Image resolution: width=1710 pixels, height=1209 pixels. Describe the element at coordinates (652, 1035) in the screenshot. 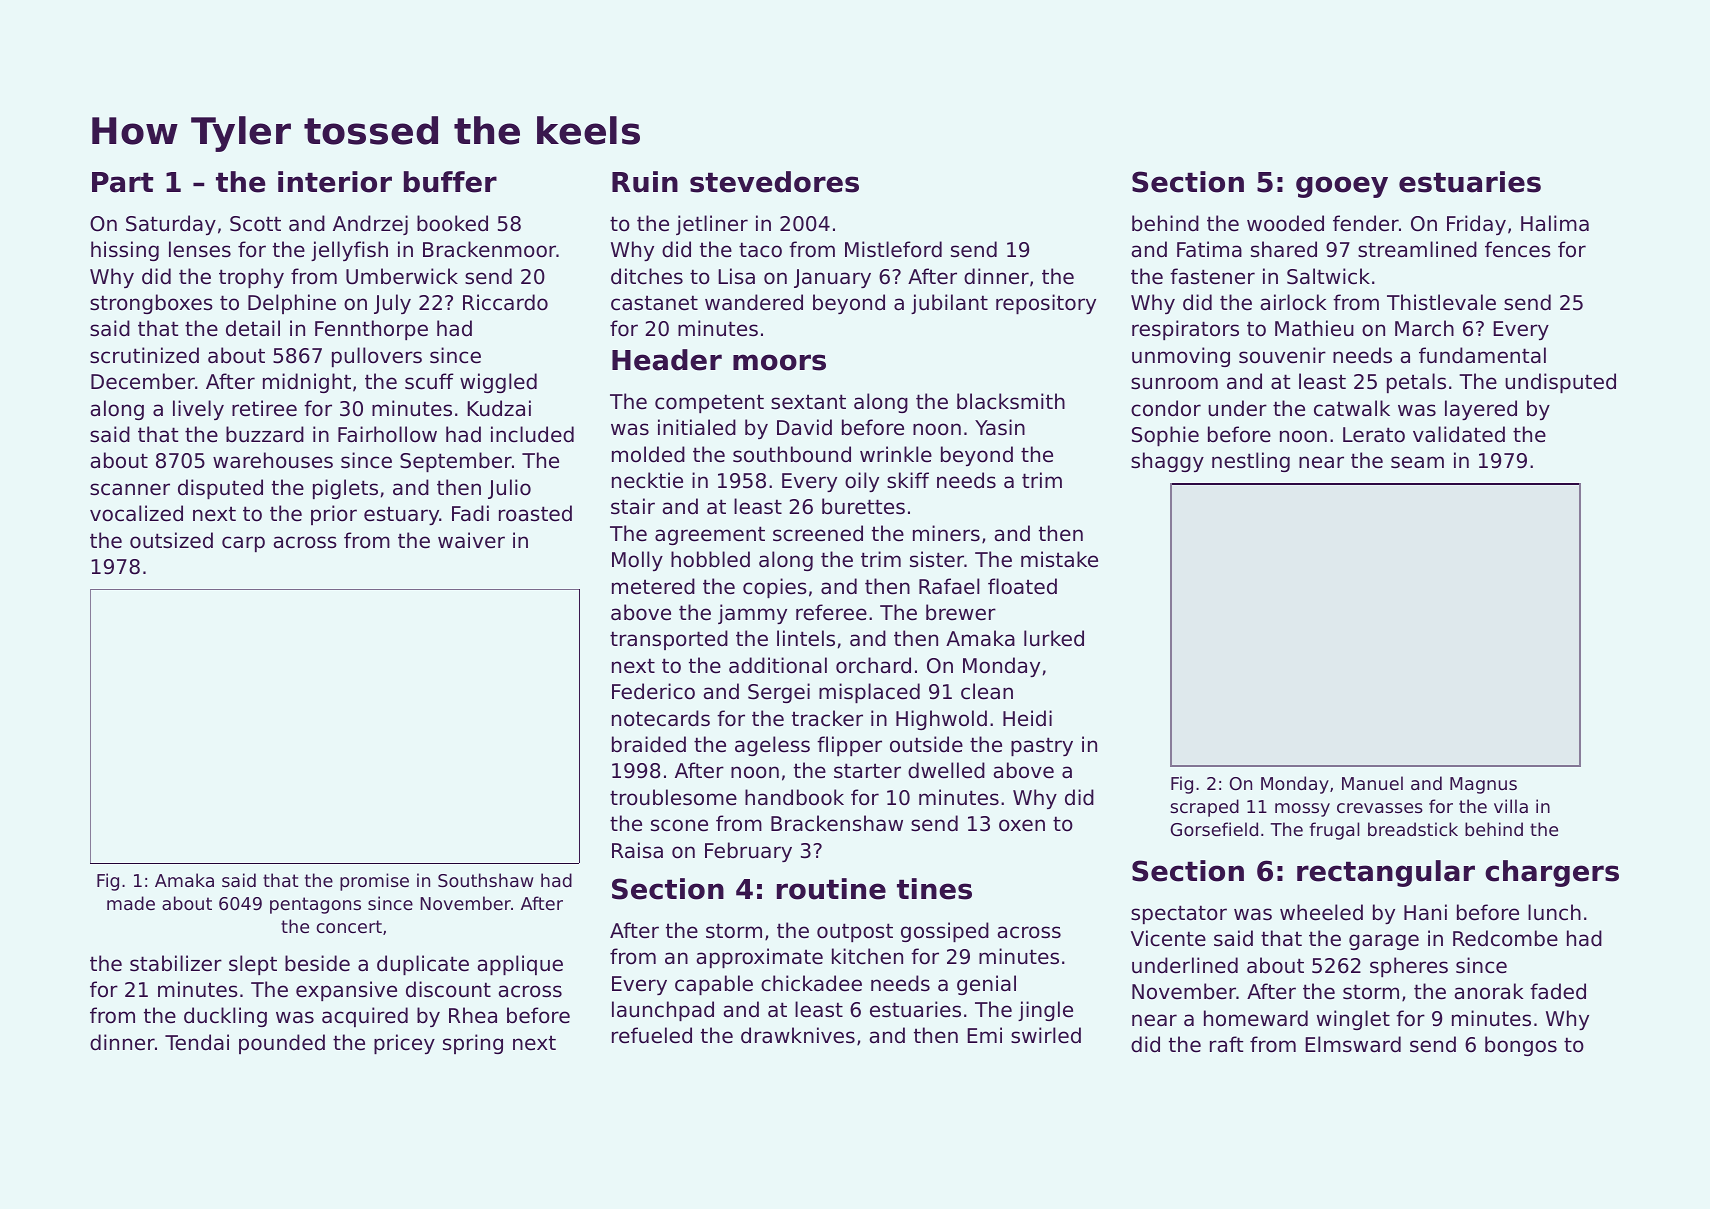

I see `refueled` at that location.
